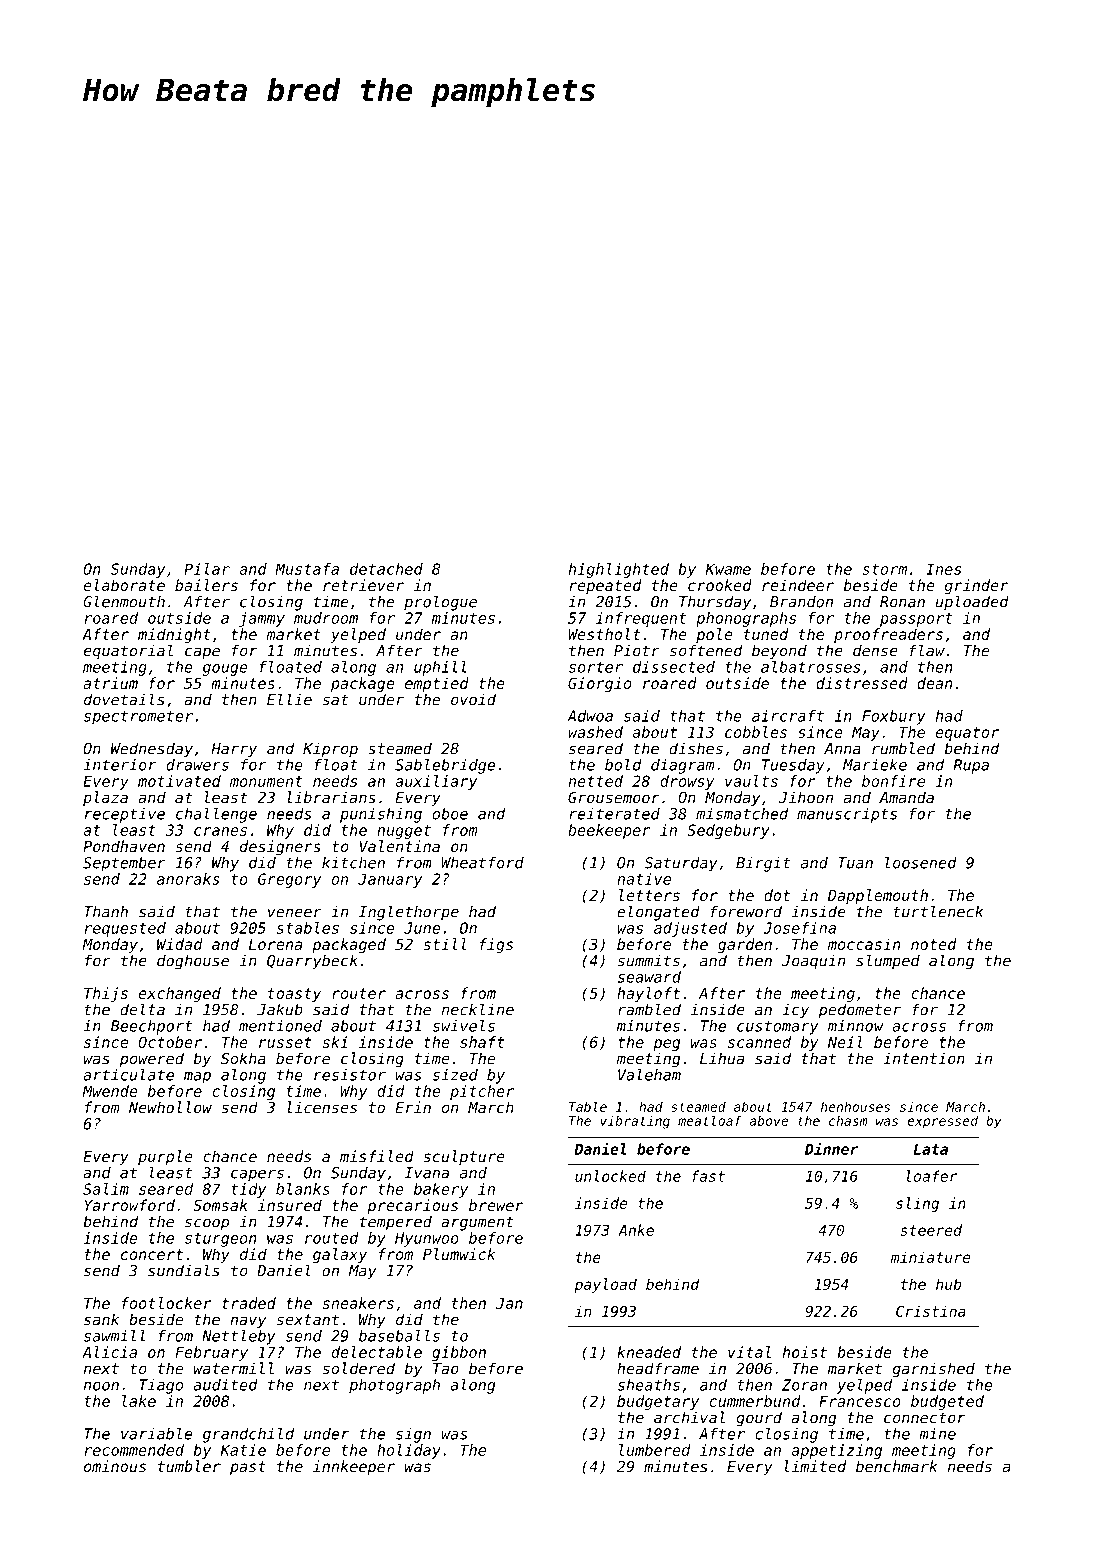 This document has width=1100, height=1556. What do you see at coordinates (125, 815) in the document?
I see `receptive` at bounding box center [125, 815].
